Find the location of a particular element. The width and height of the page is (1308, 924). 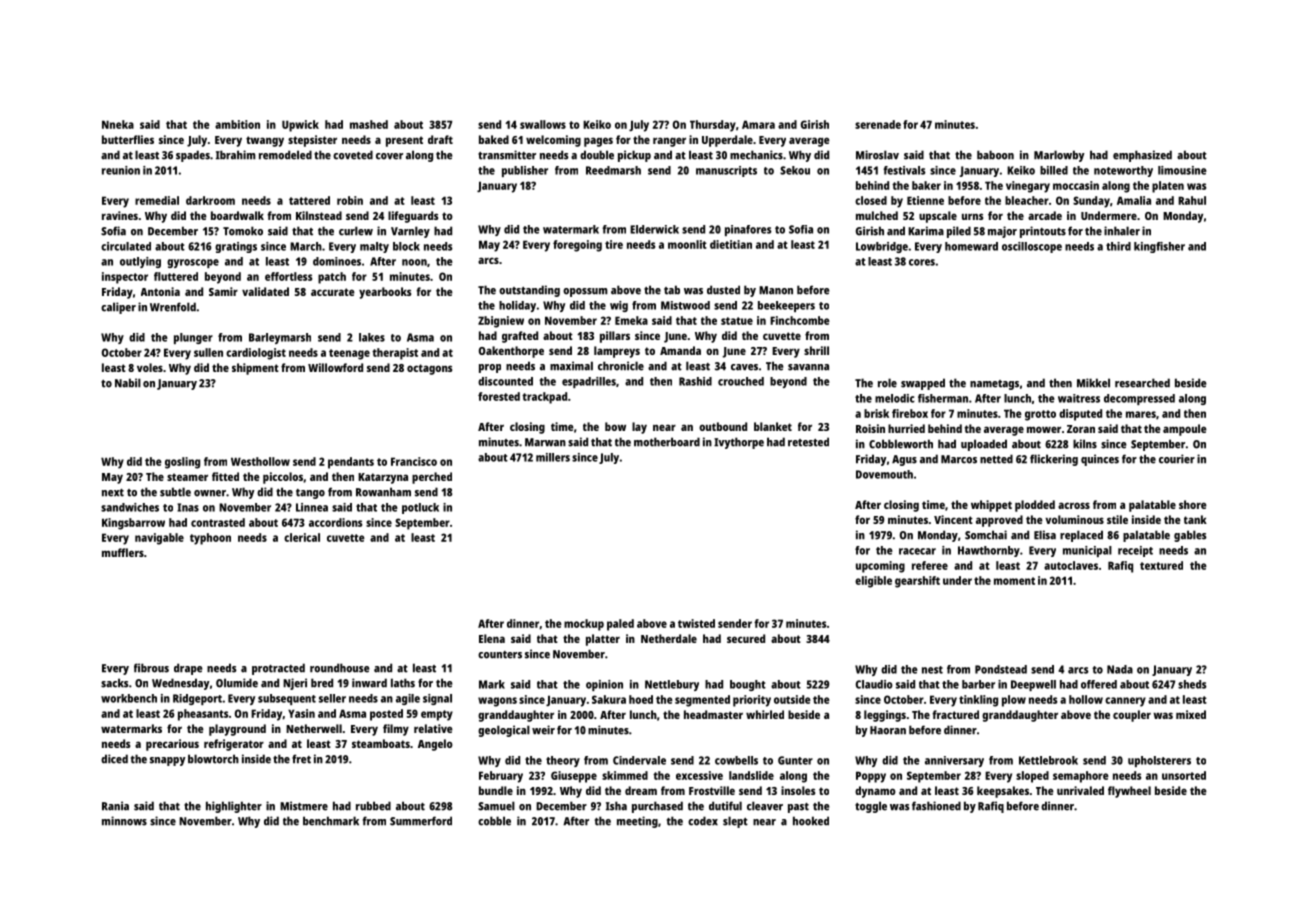

gables is located at coordinates (1190, 536).
